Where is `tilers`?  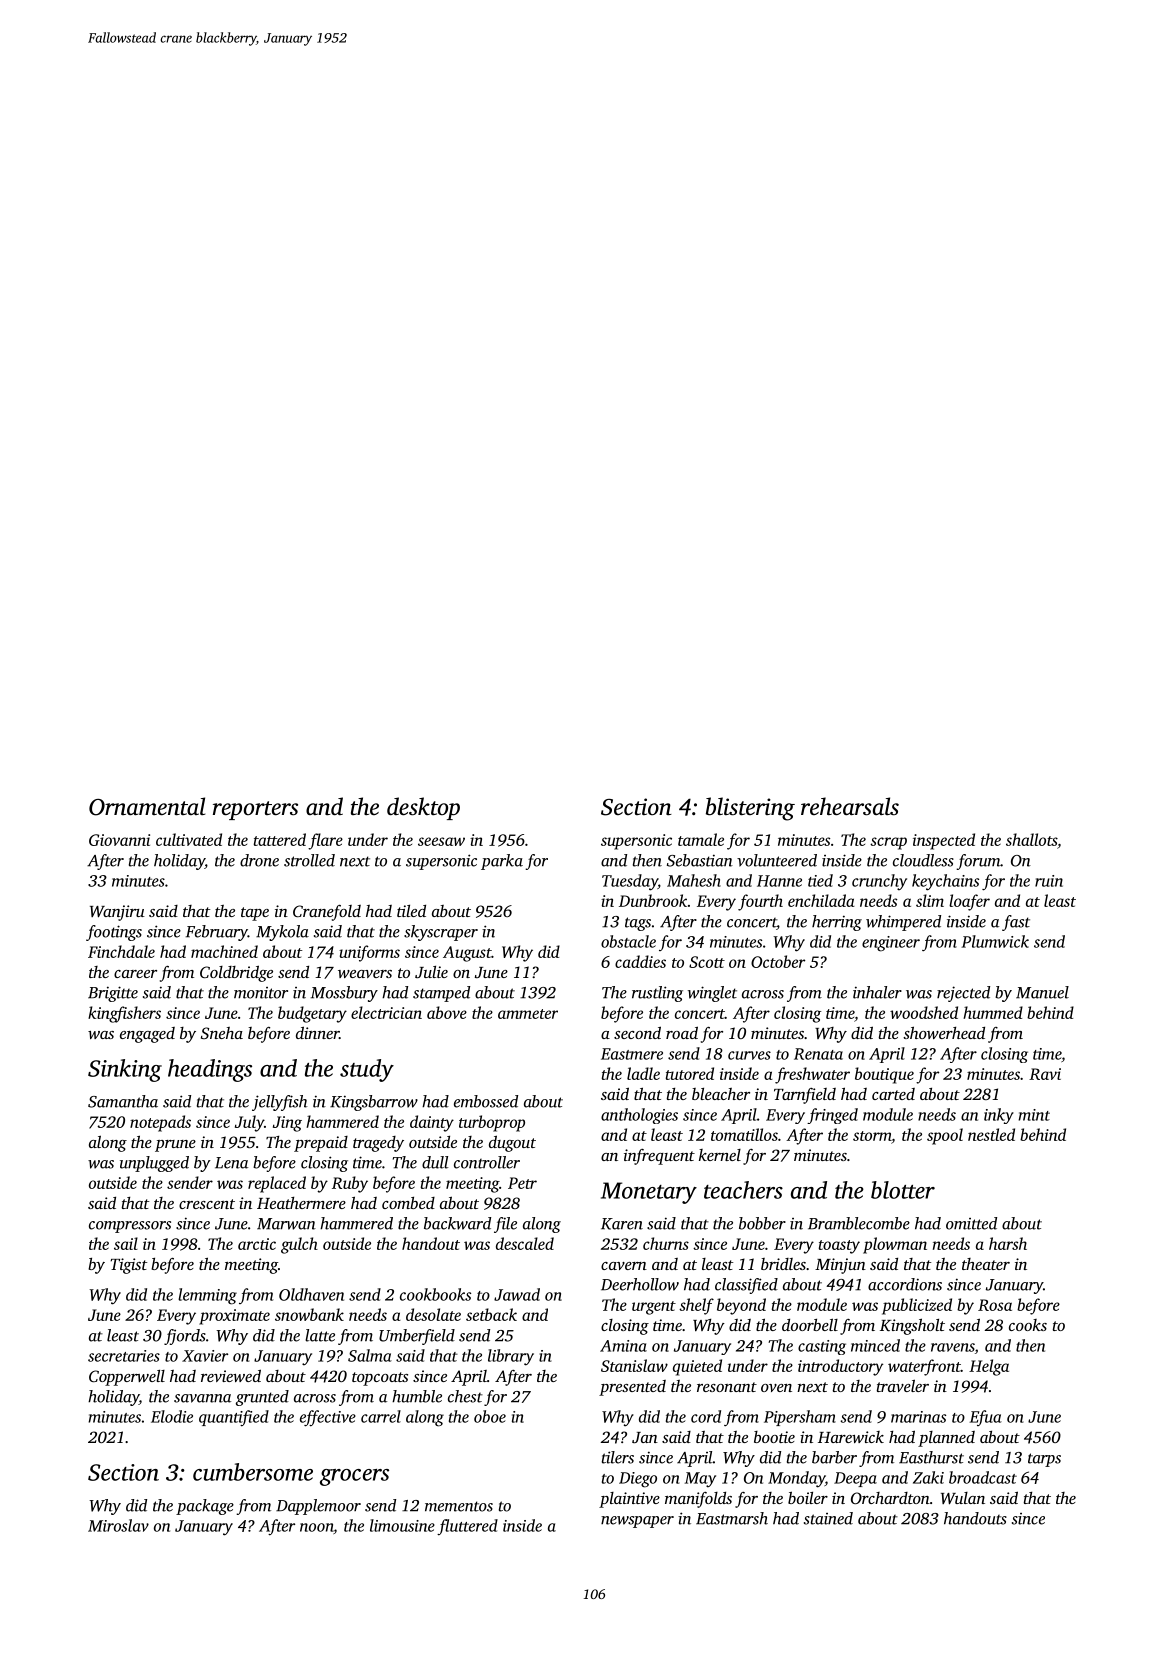
tilers is located at coordinates (618, 1457).
